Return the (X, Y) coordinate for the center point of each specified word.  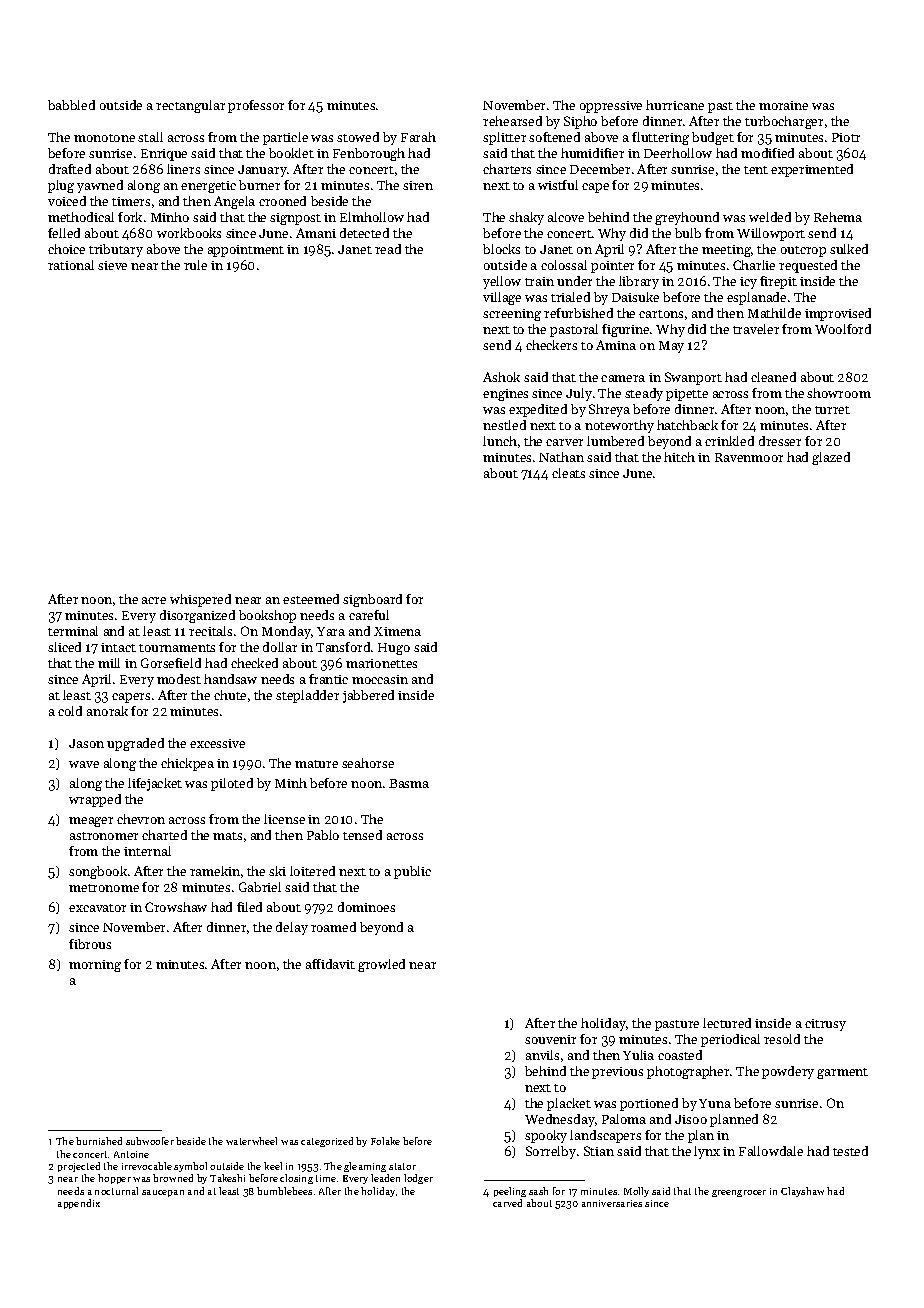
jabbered (368, 696)
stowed (358, 137)
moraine (783, 105)
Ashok (501, 377)
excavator (97, 908)
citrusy (825, 1025)
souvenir (550, 1039)
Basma (409, 783)
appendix (79, 1204)
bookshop (267, 616)
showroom (839, 393)
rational (71, 265)
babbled (71, 105)
